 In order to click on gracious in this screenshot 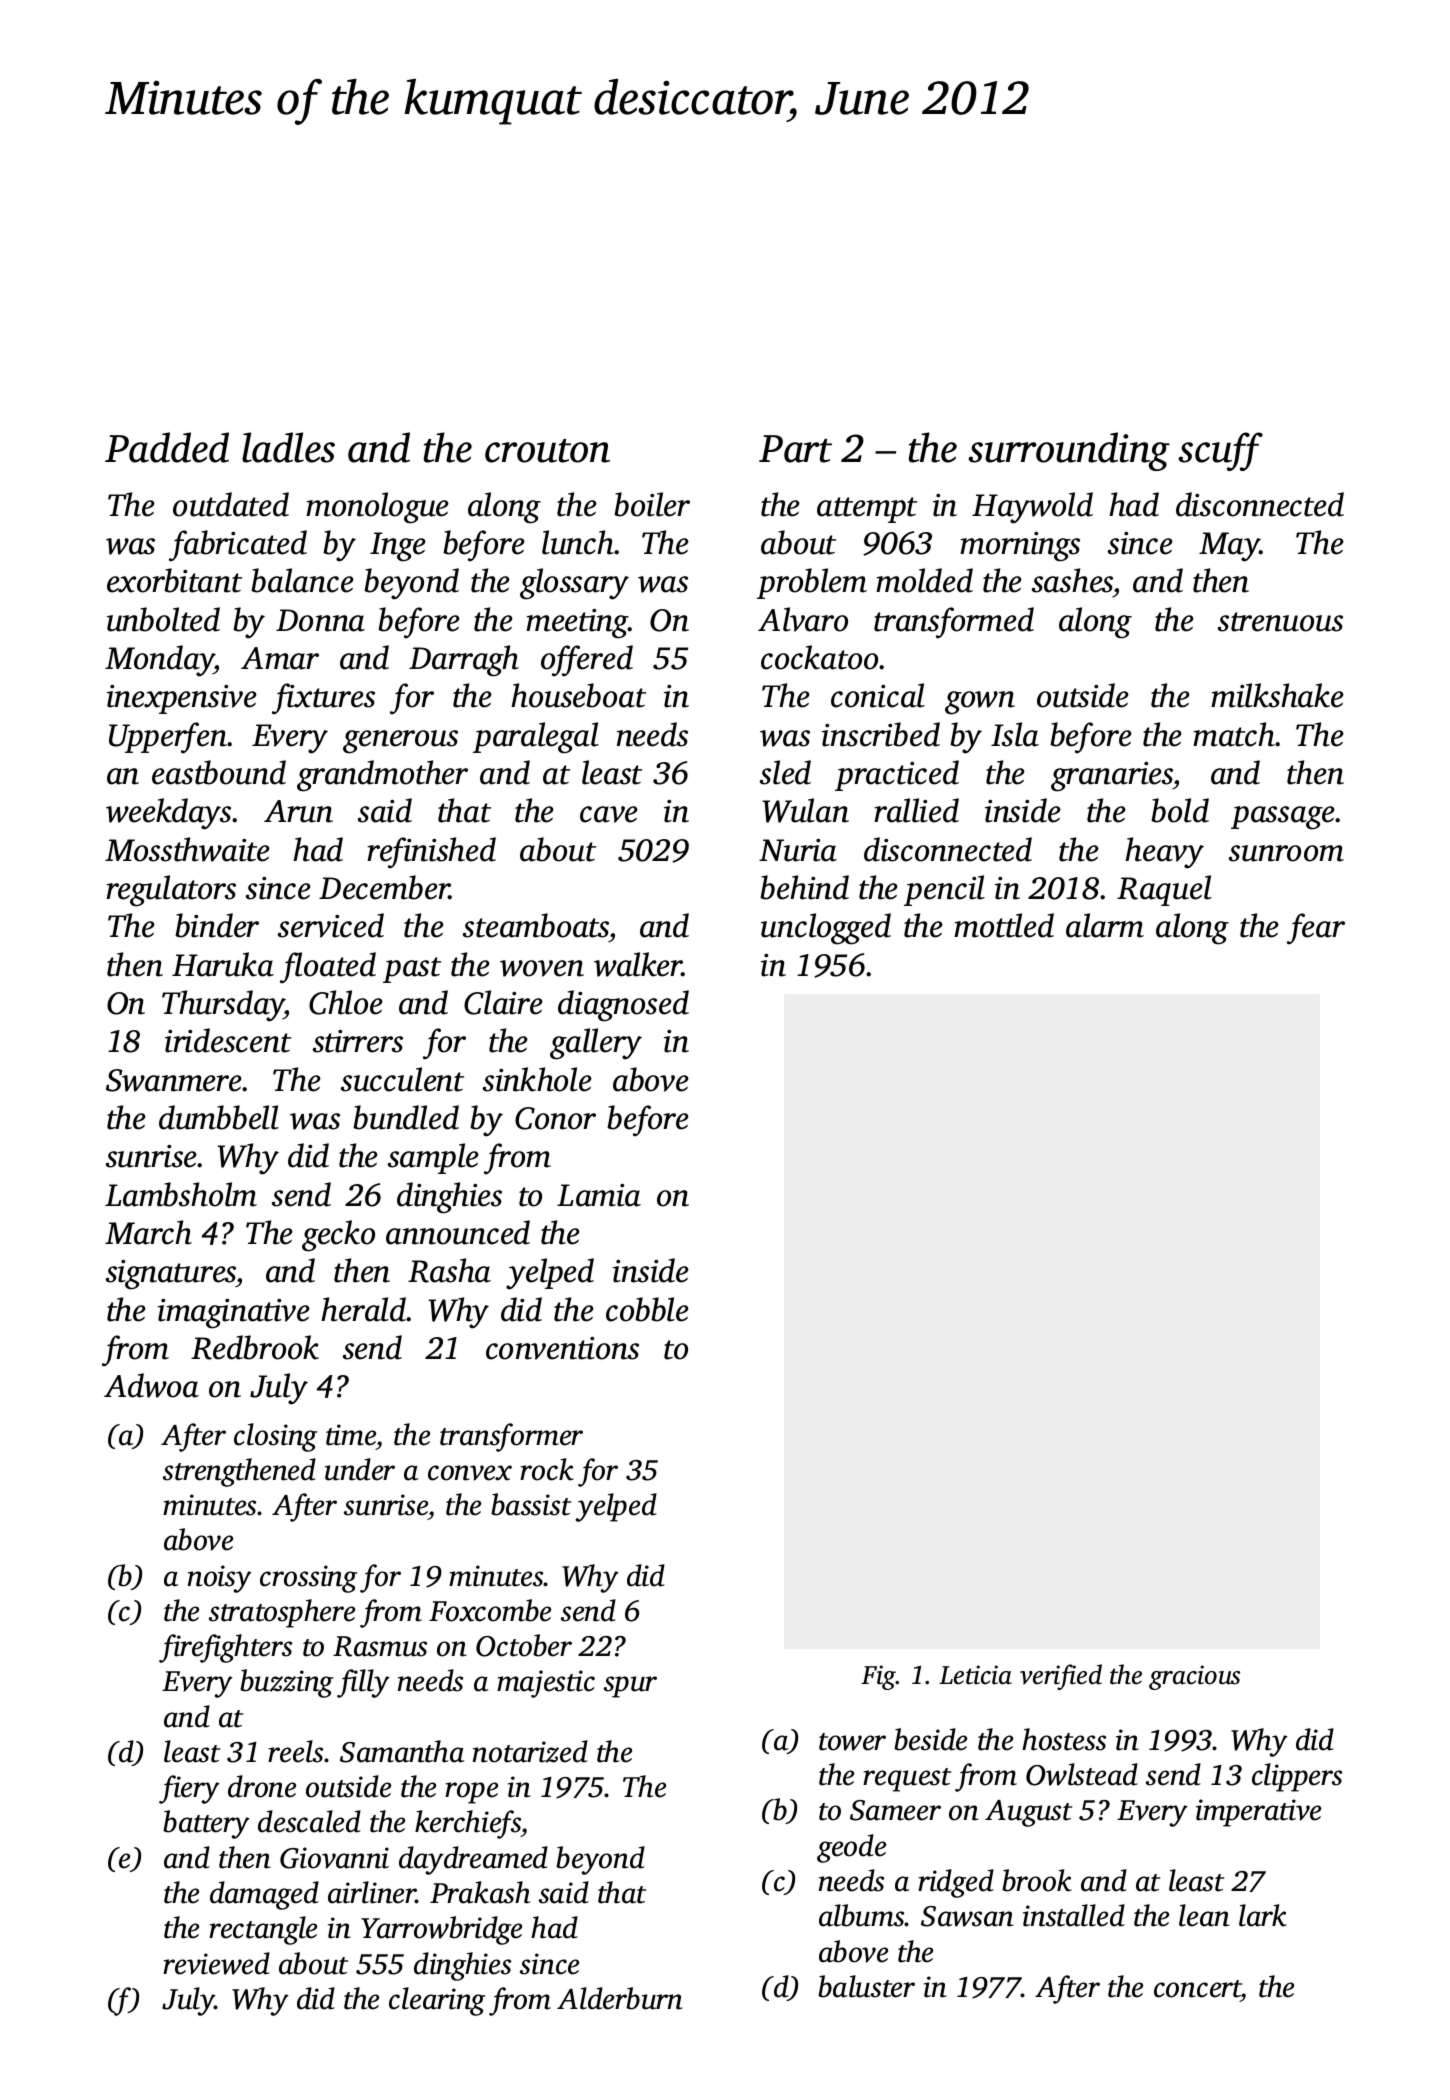, I will do `click(1194, 1677)`.
